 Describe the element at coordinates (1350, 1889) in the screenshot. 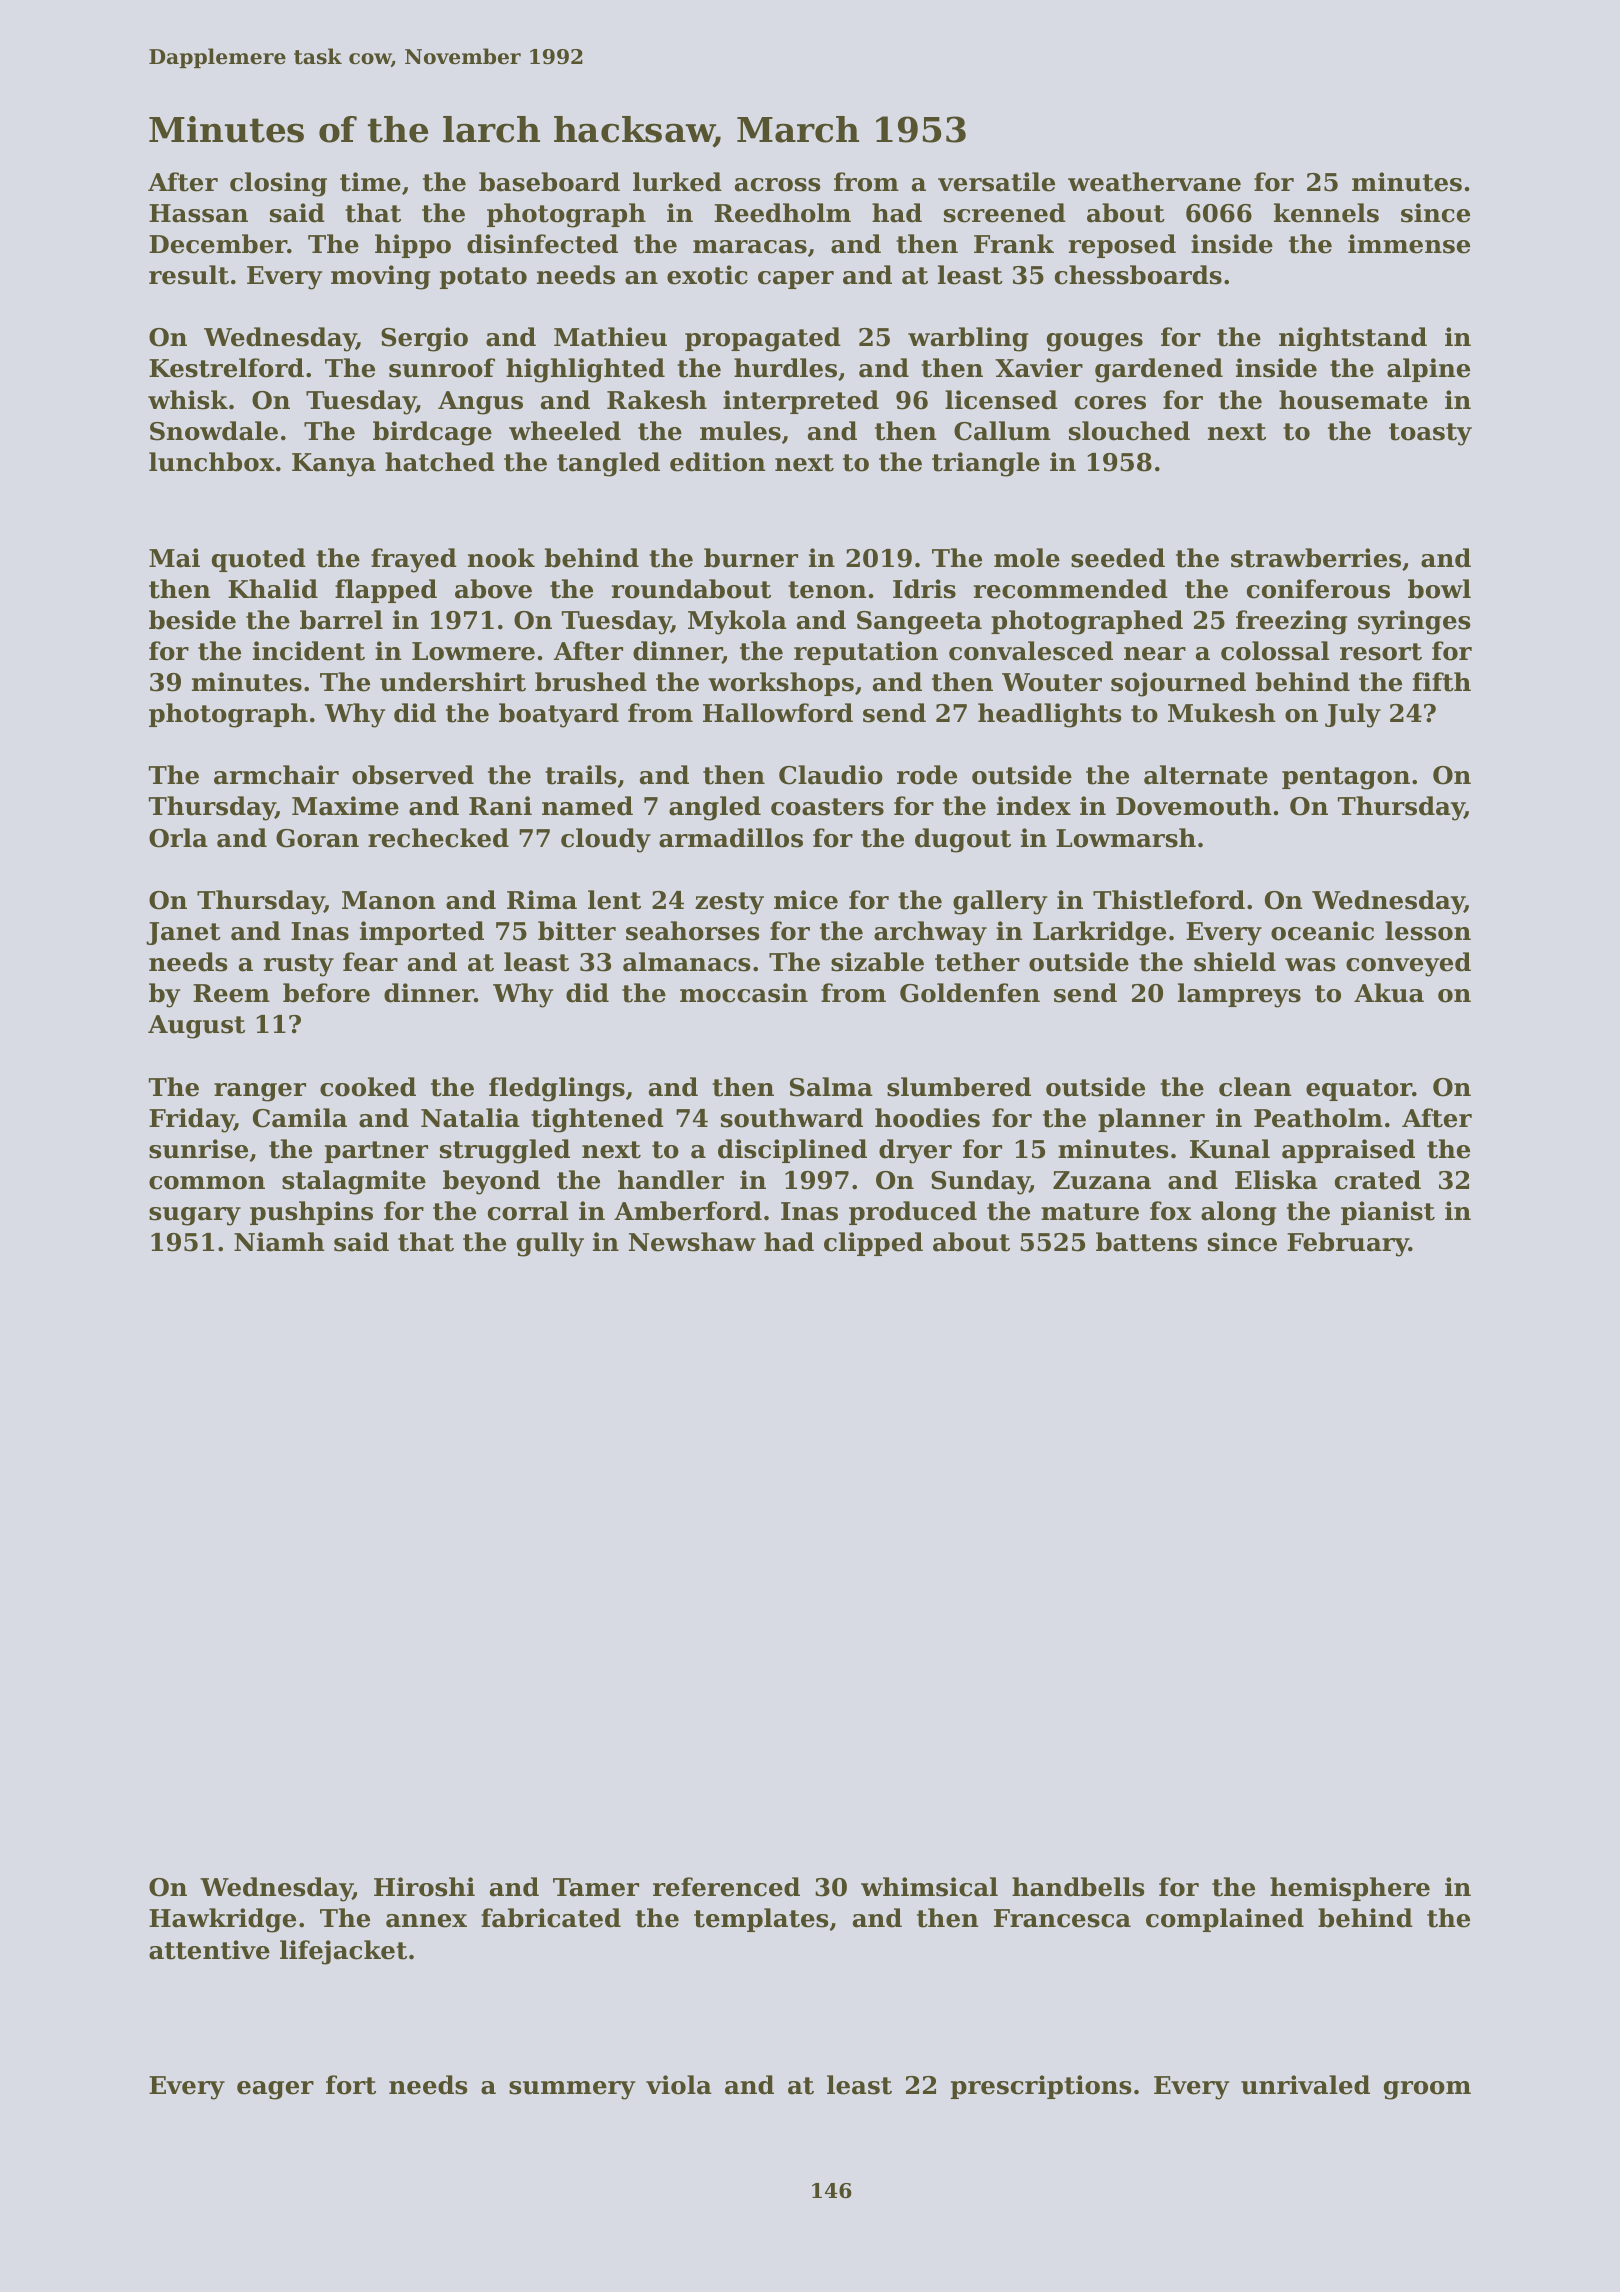

I see `hemisphere` at that location.
